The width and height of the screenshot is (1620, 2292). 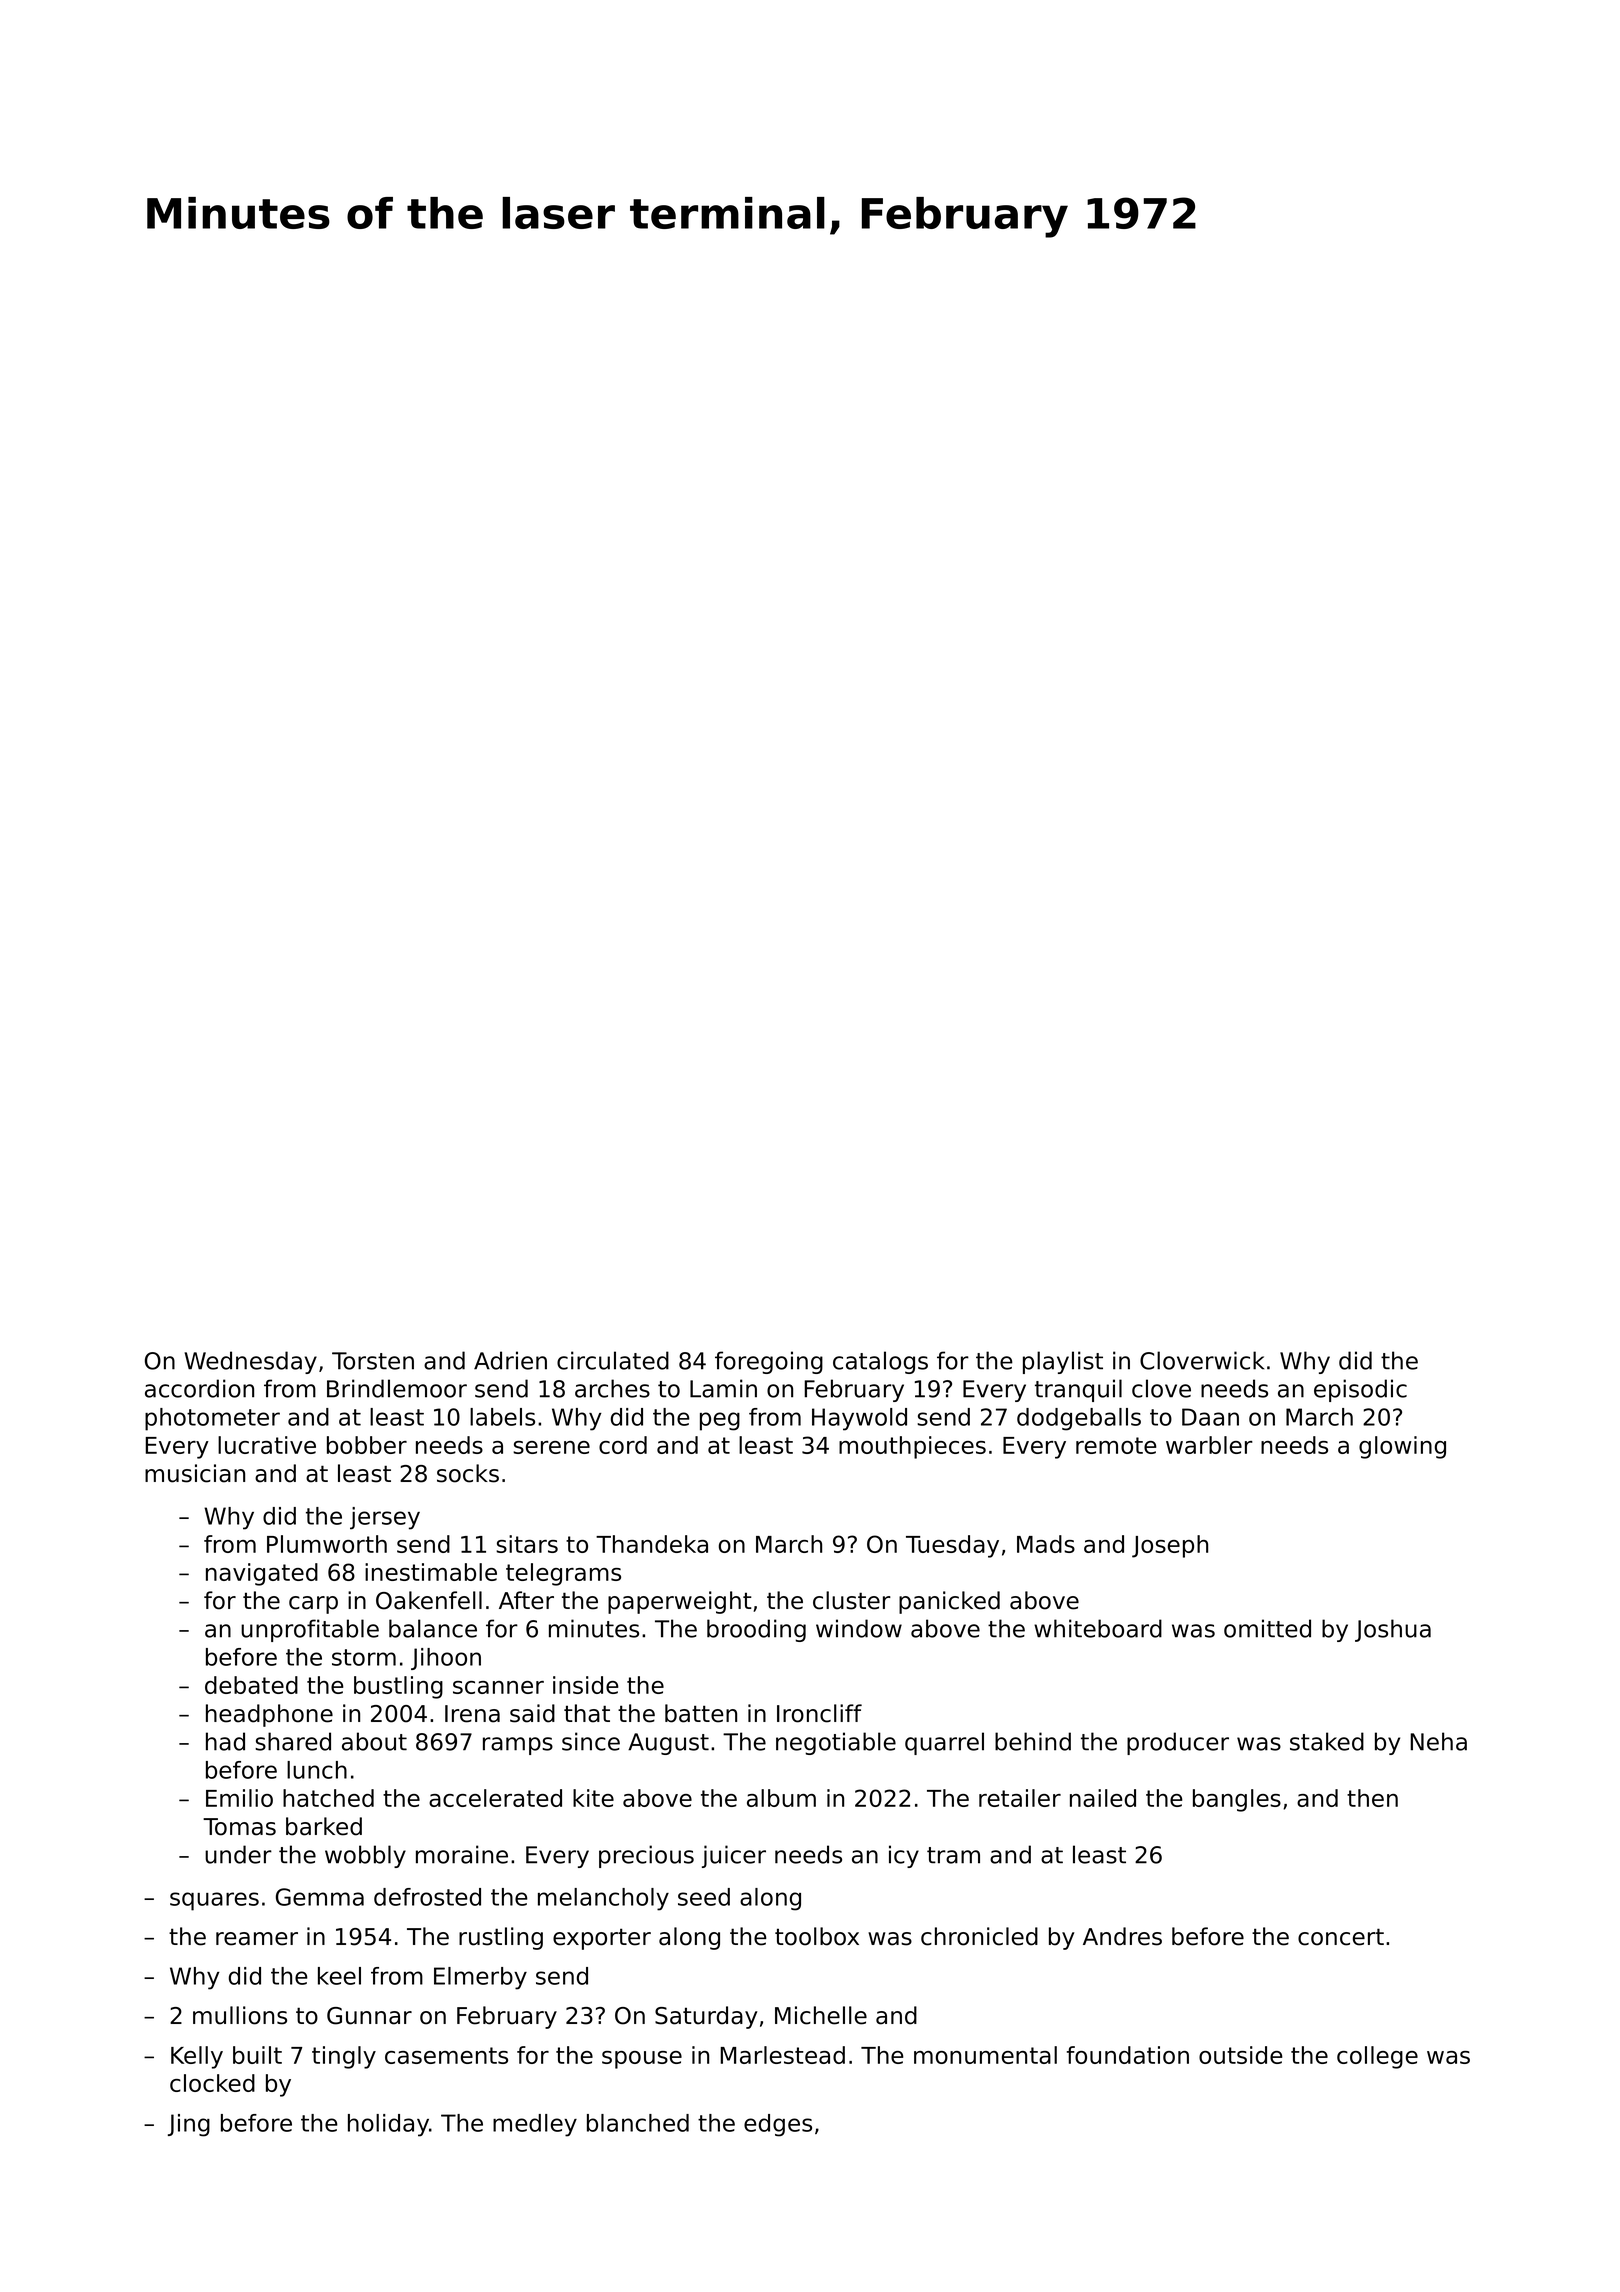 I want to click on mouthpieces, so click(x=912, y=1447).
